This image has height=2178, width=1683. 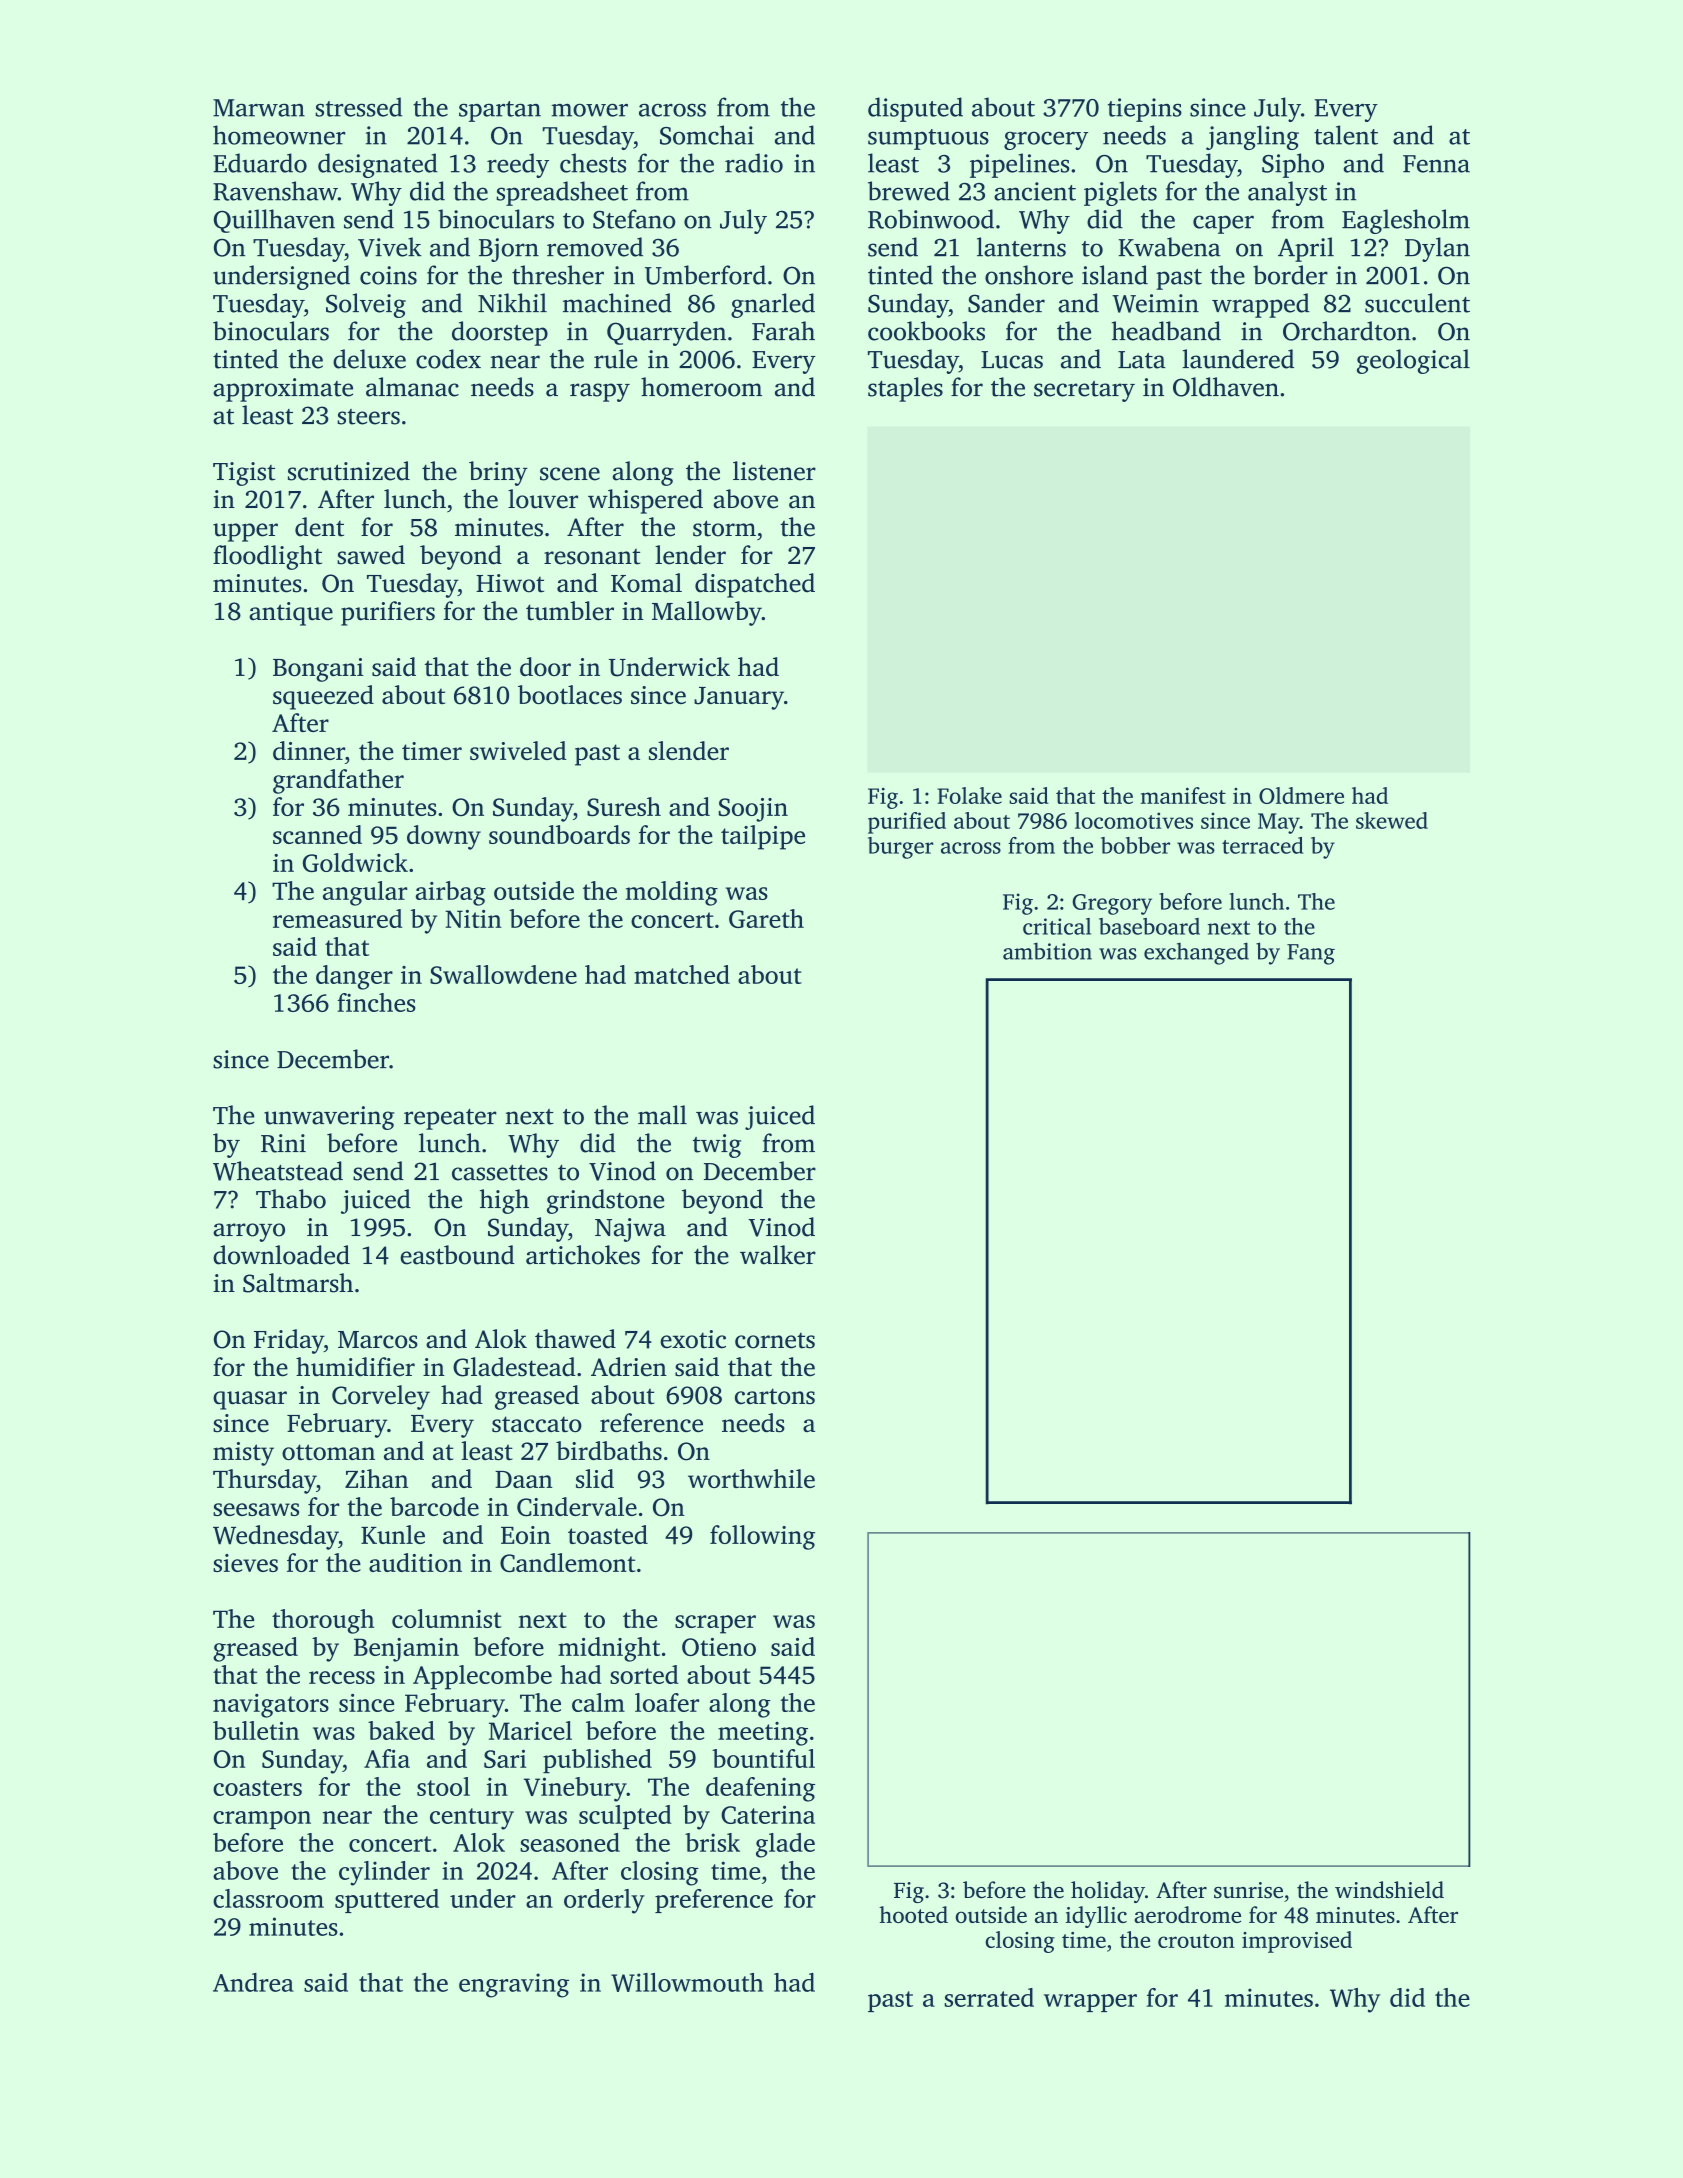 I want to click on Andrea, so click(x=253, y=1982).
